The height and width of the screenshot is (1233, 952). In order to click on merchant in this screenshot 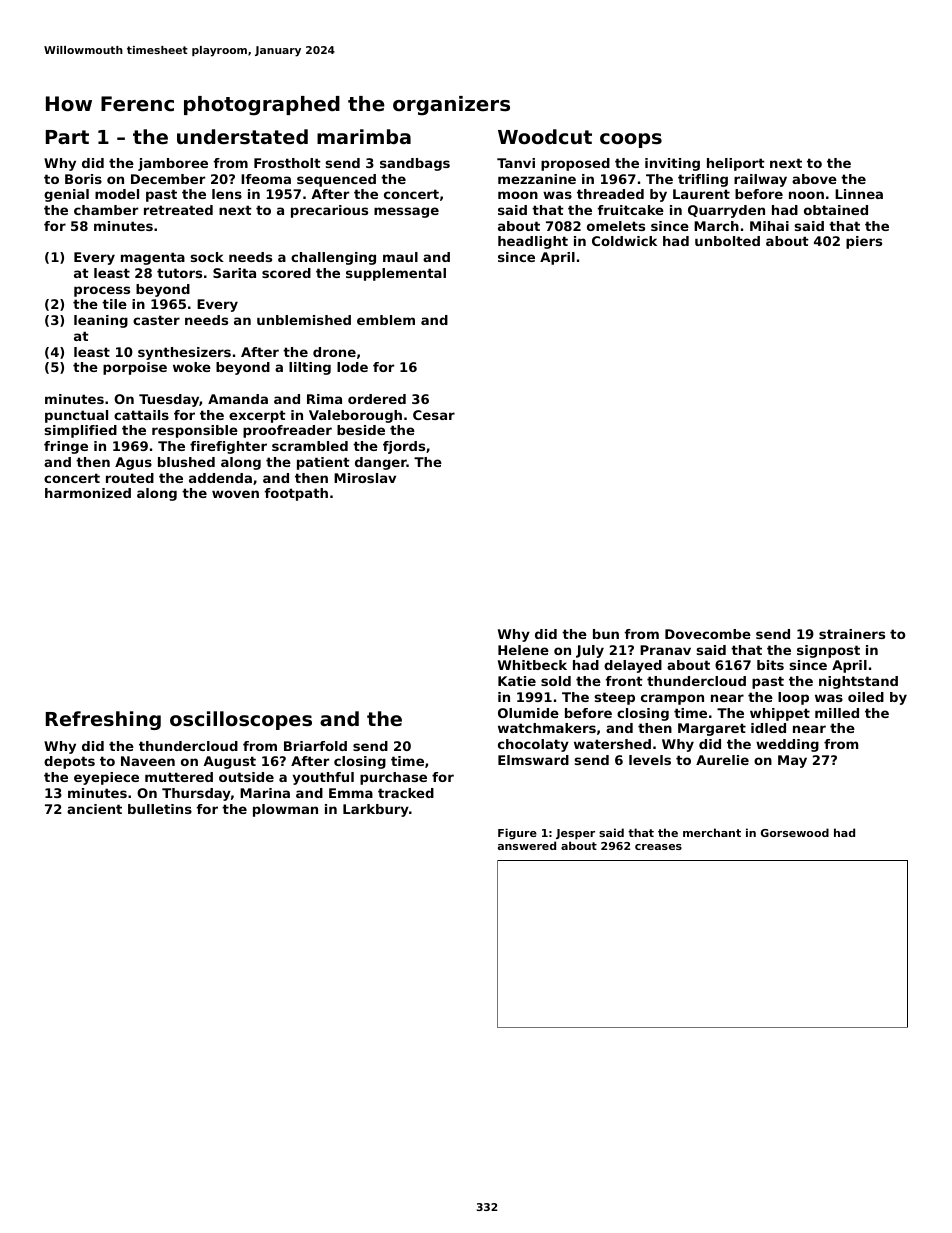, I will do `click(712, 832)`.
